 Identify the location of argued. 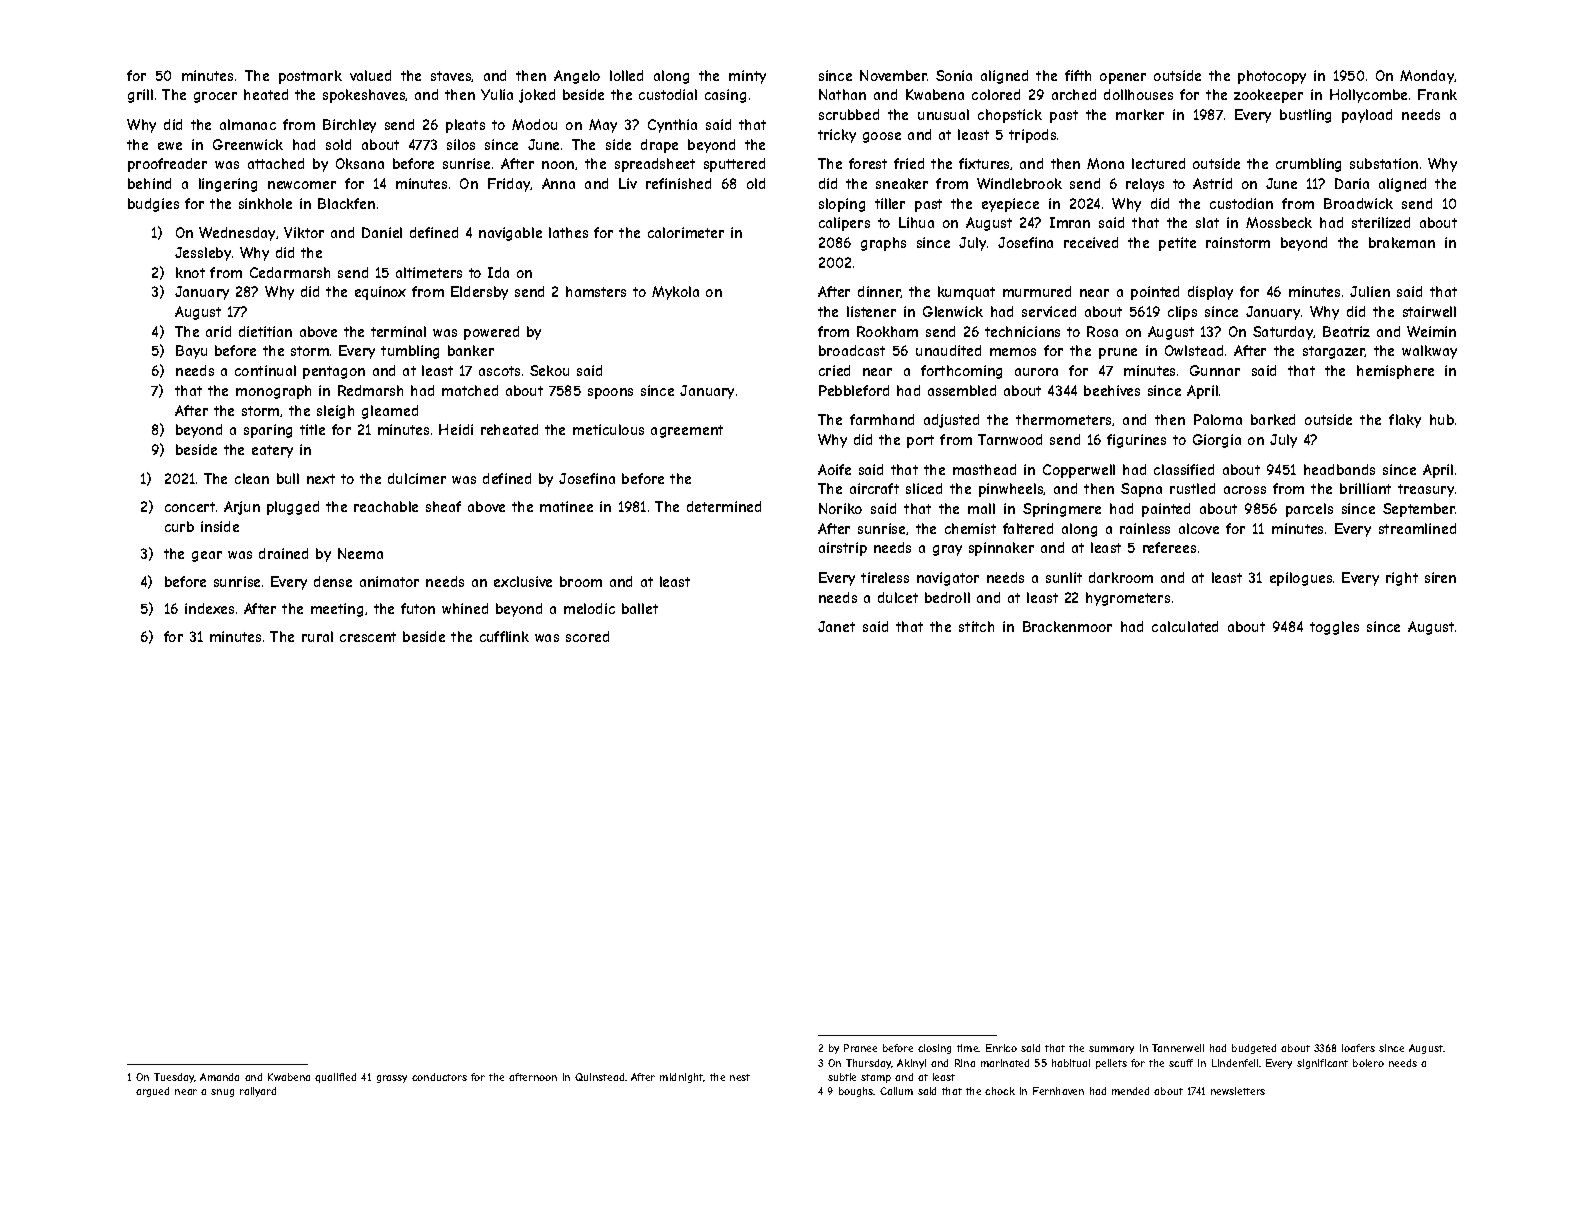
(152, 1092).
